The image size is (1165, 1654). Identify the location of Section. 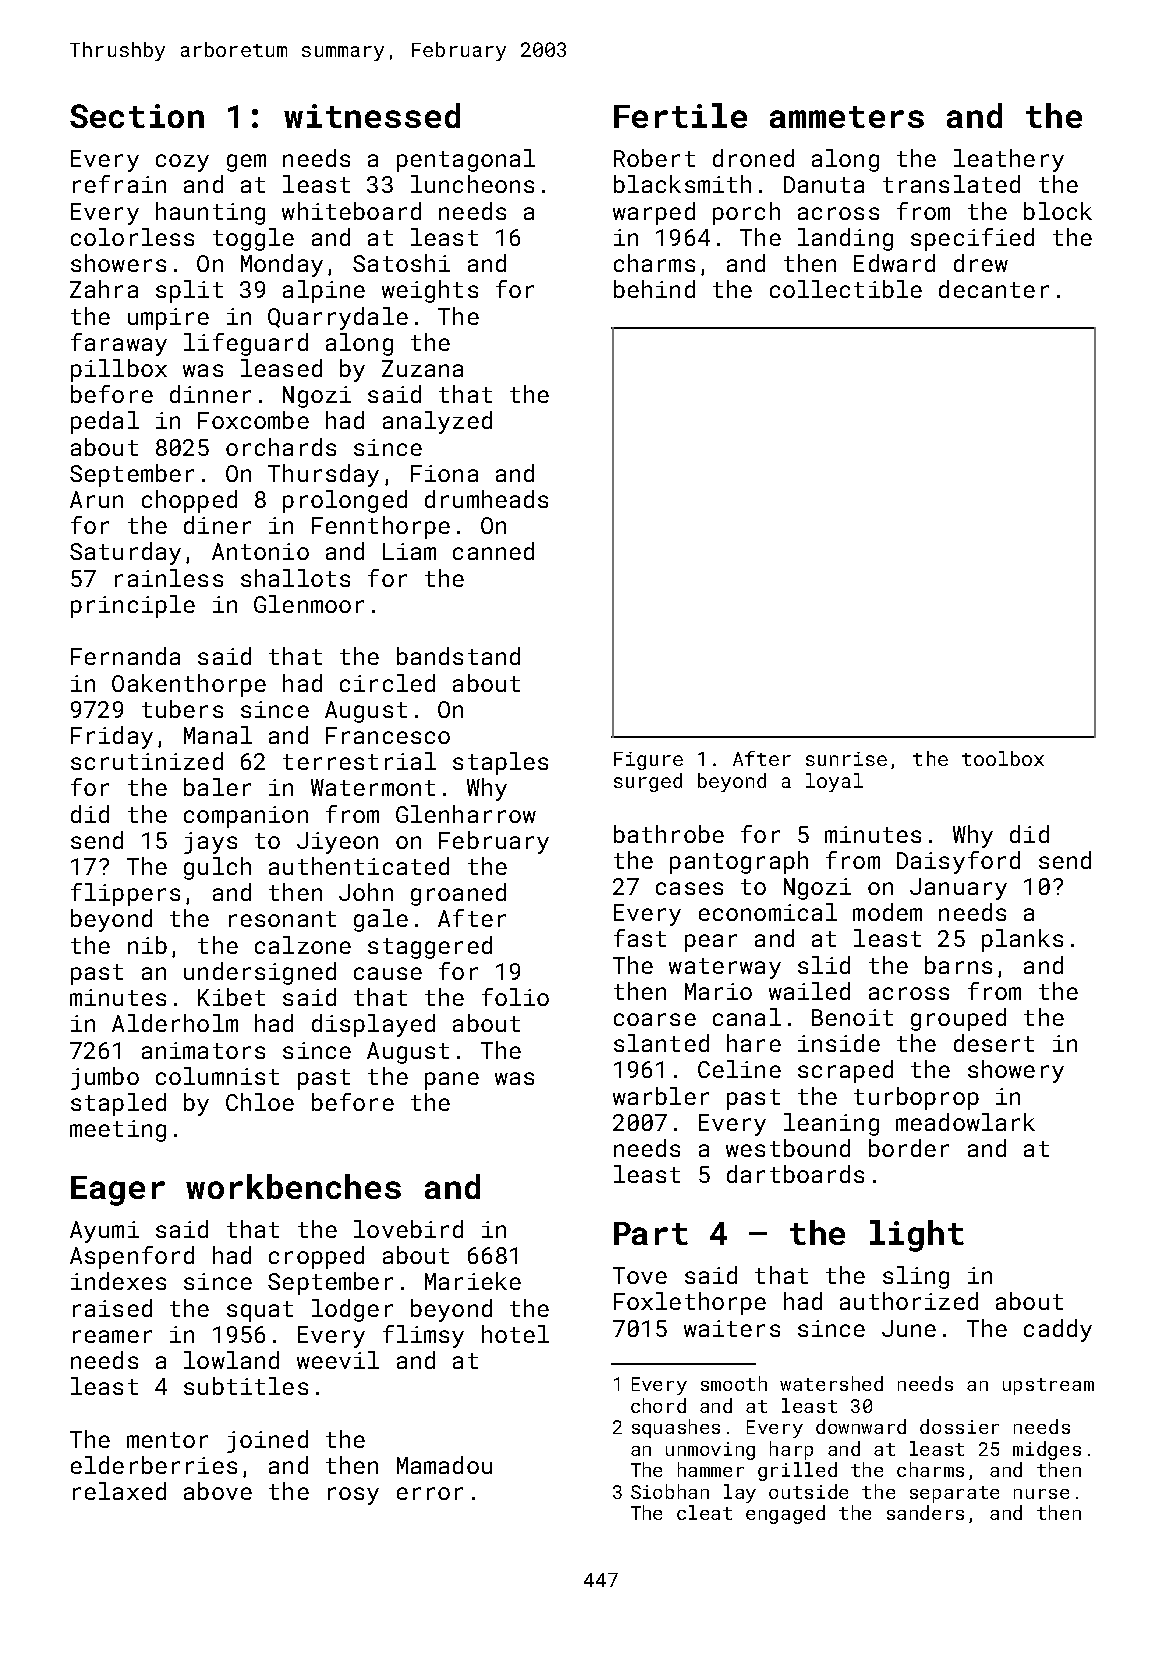
(137, 116).
